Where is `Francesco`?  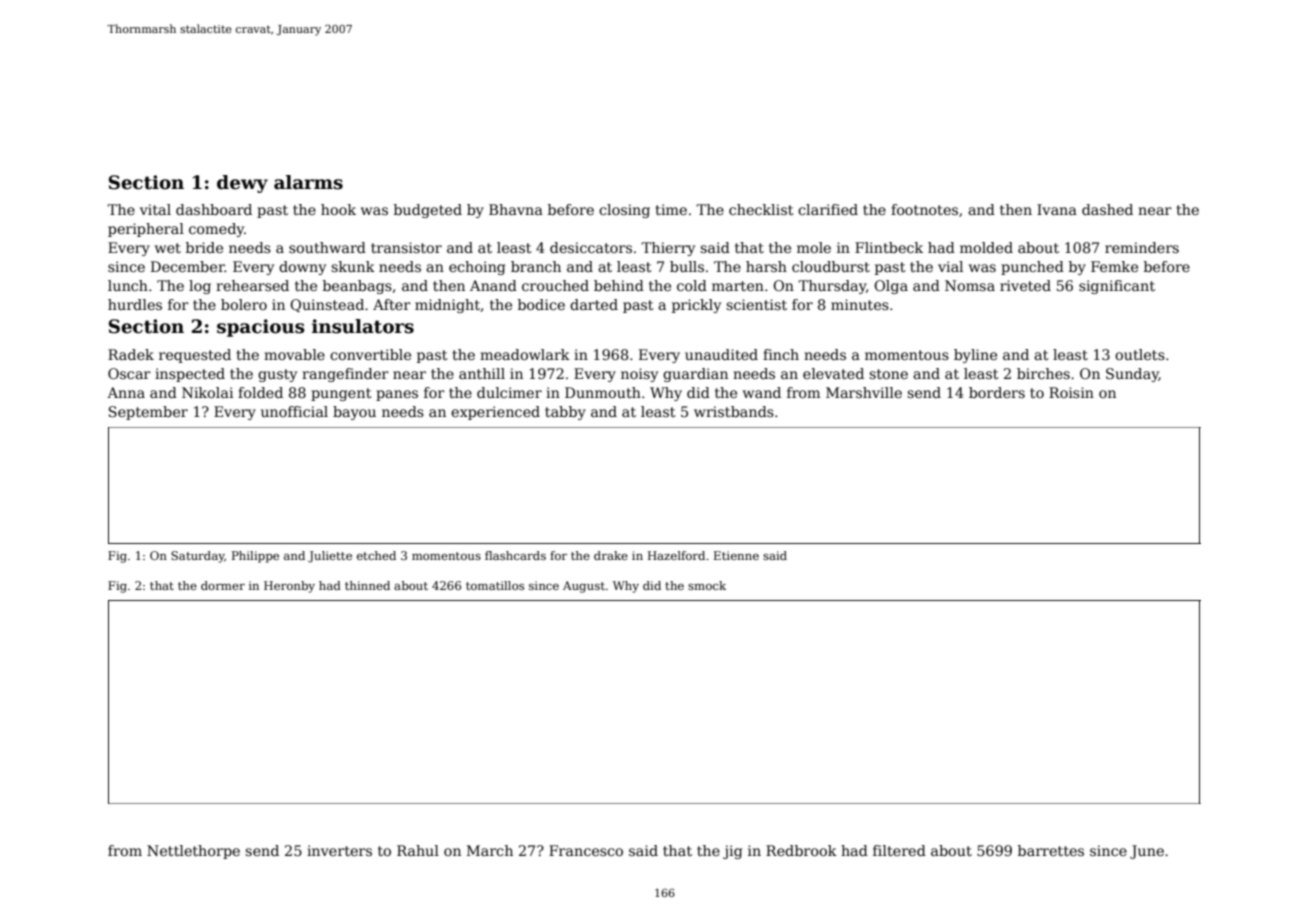 Francesco is located at coordinates (586, 850).
